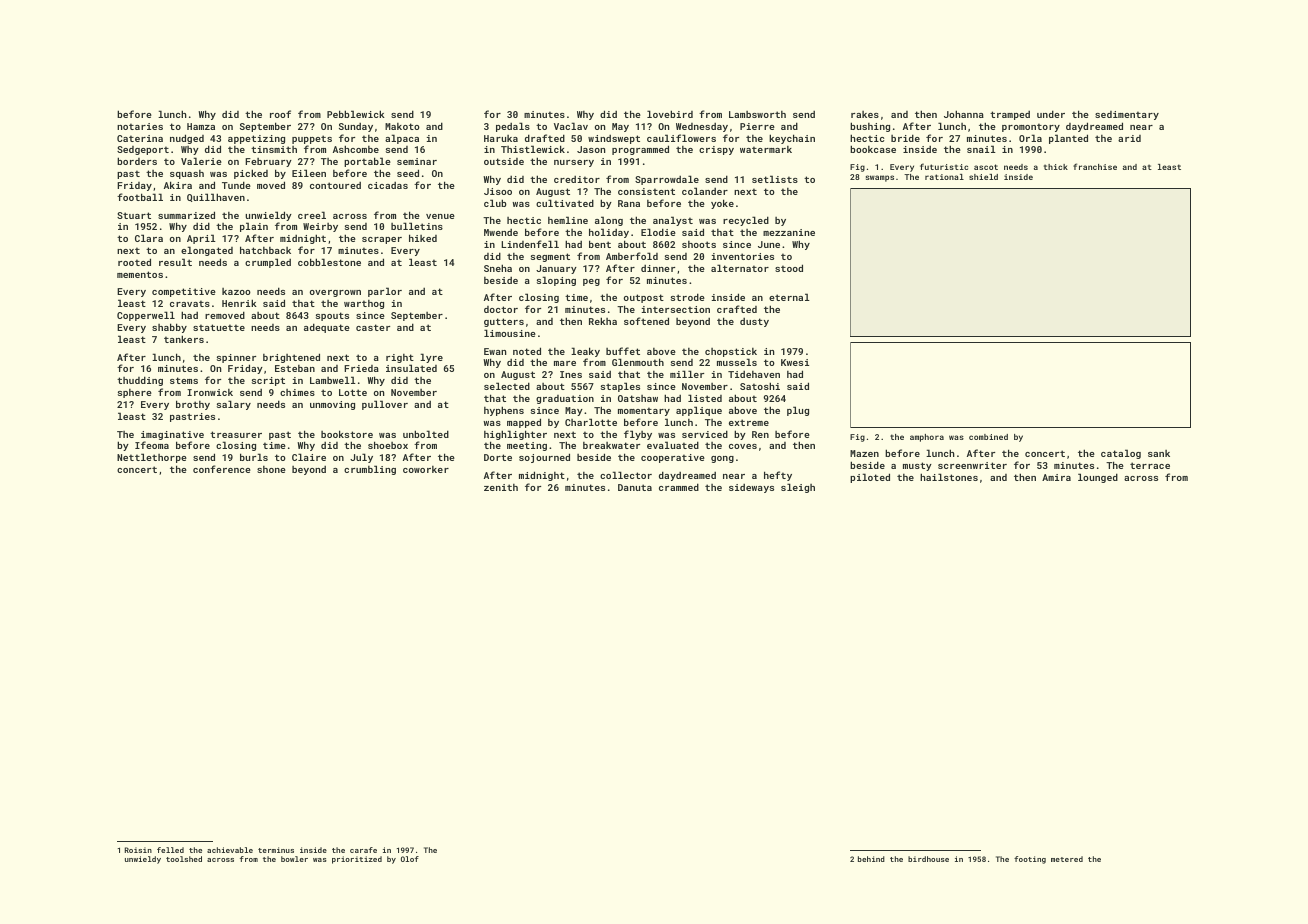 The height and width of the page is (924, 1308). Describe the element at coordinates (635, 487) in the page. I see `Danuta` at that location.
